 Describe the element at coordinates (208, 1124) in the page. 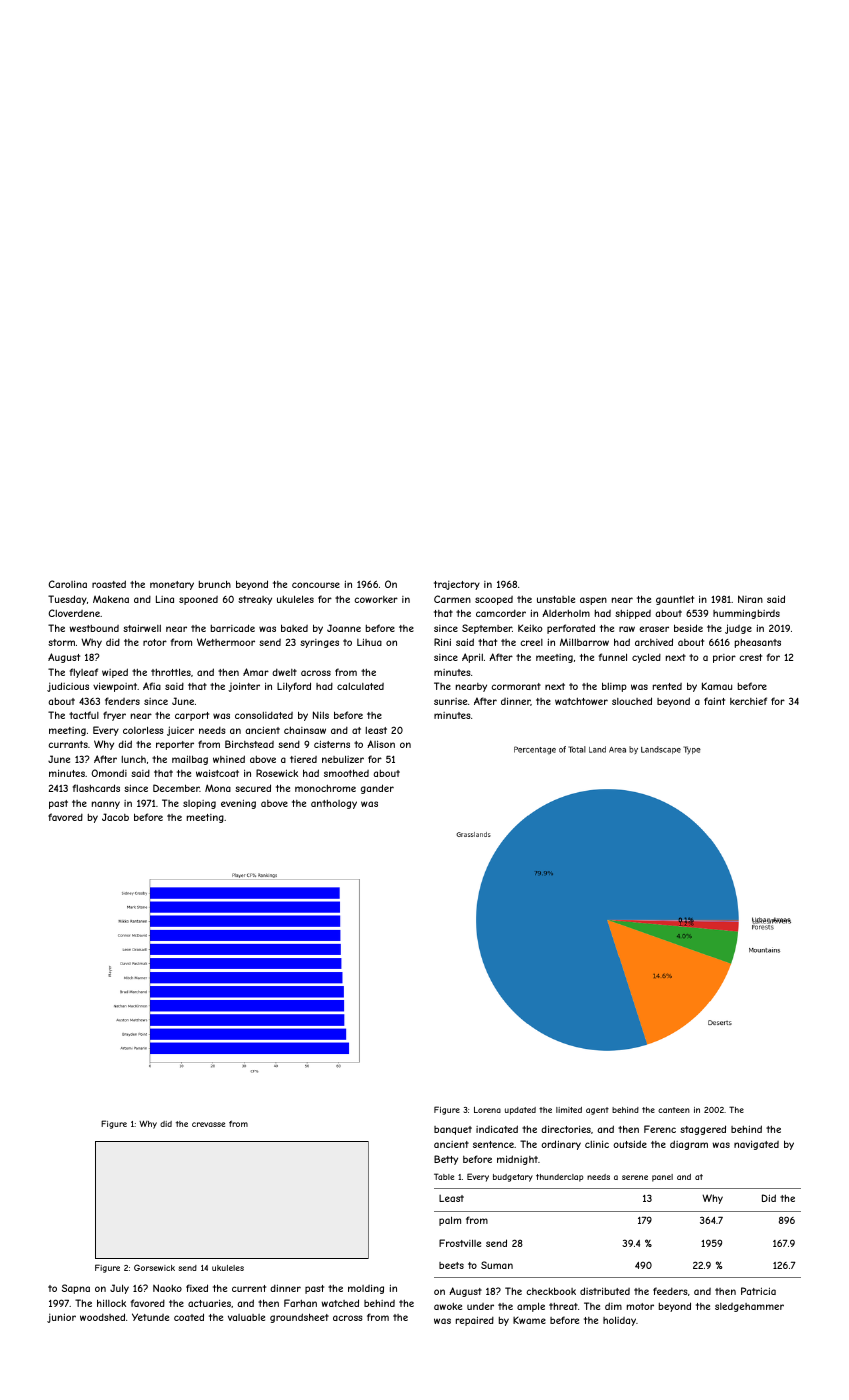

I see `crevasse` at that location.
